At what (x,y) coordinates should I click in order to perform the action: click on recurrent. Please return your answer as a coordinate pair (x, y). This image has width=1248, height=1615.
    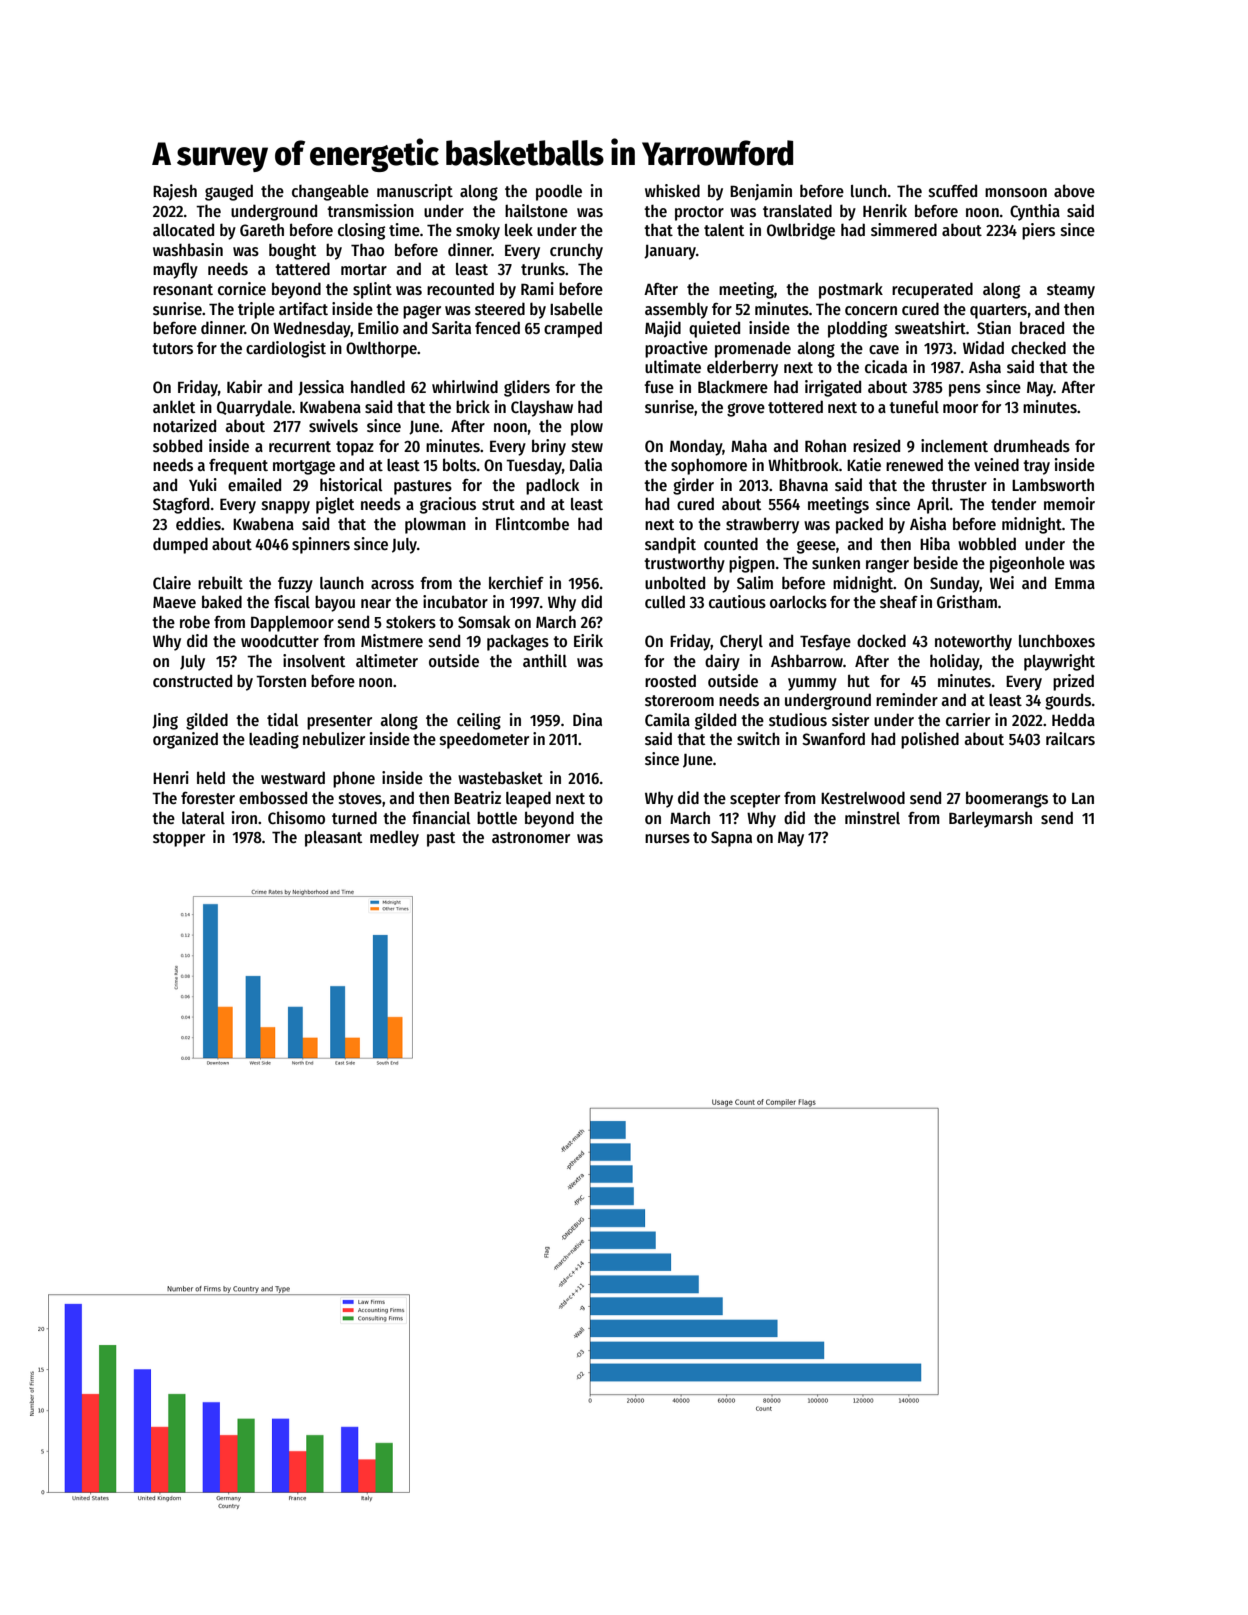
    Looking at the image, I should click on (300, 446).
